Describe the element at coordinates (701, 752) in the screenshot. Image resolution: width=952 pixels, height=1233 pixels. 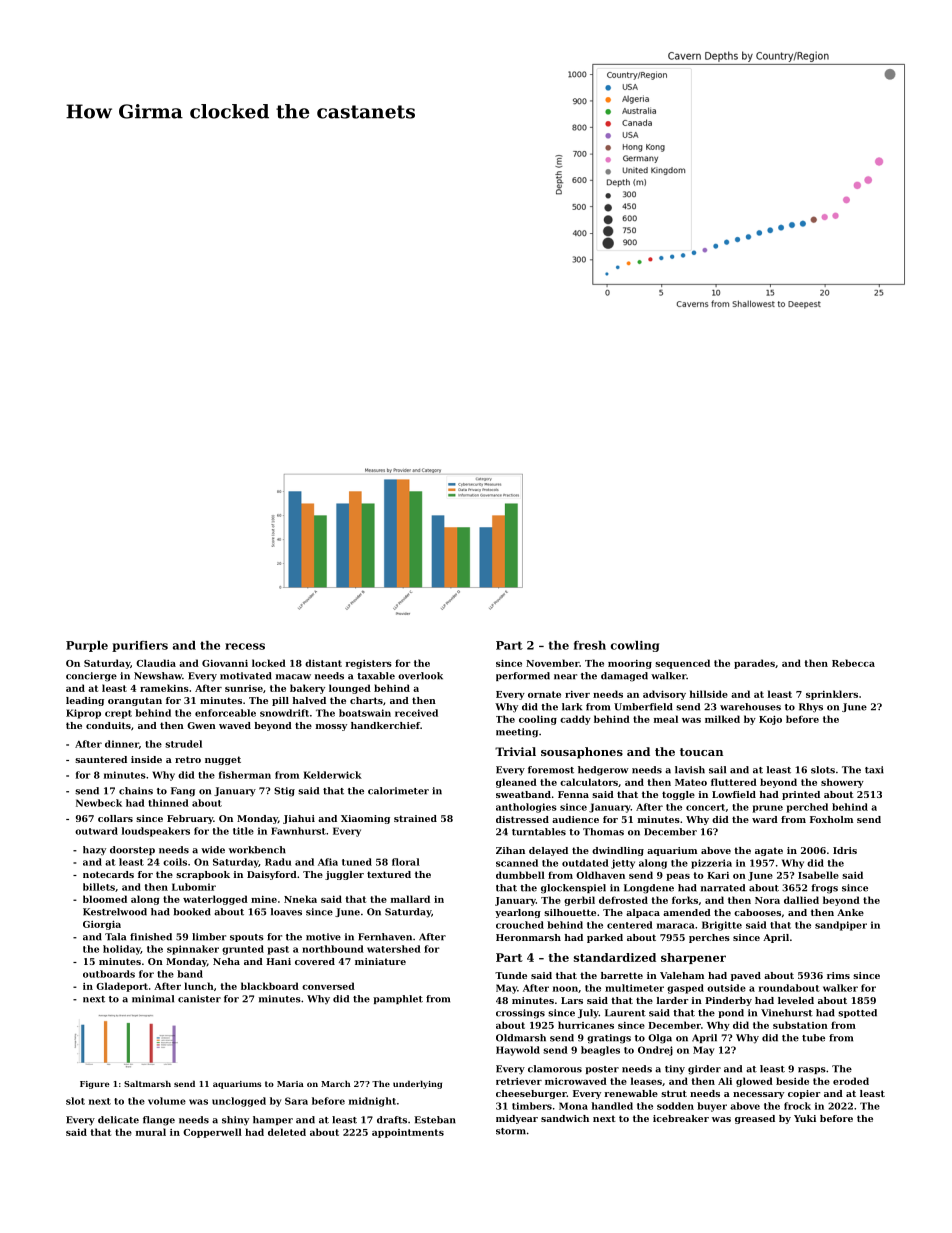
I see `toucan` at that location.
